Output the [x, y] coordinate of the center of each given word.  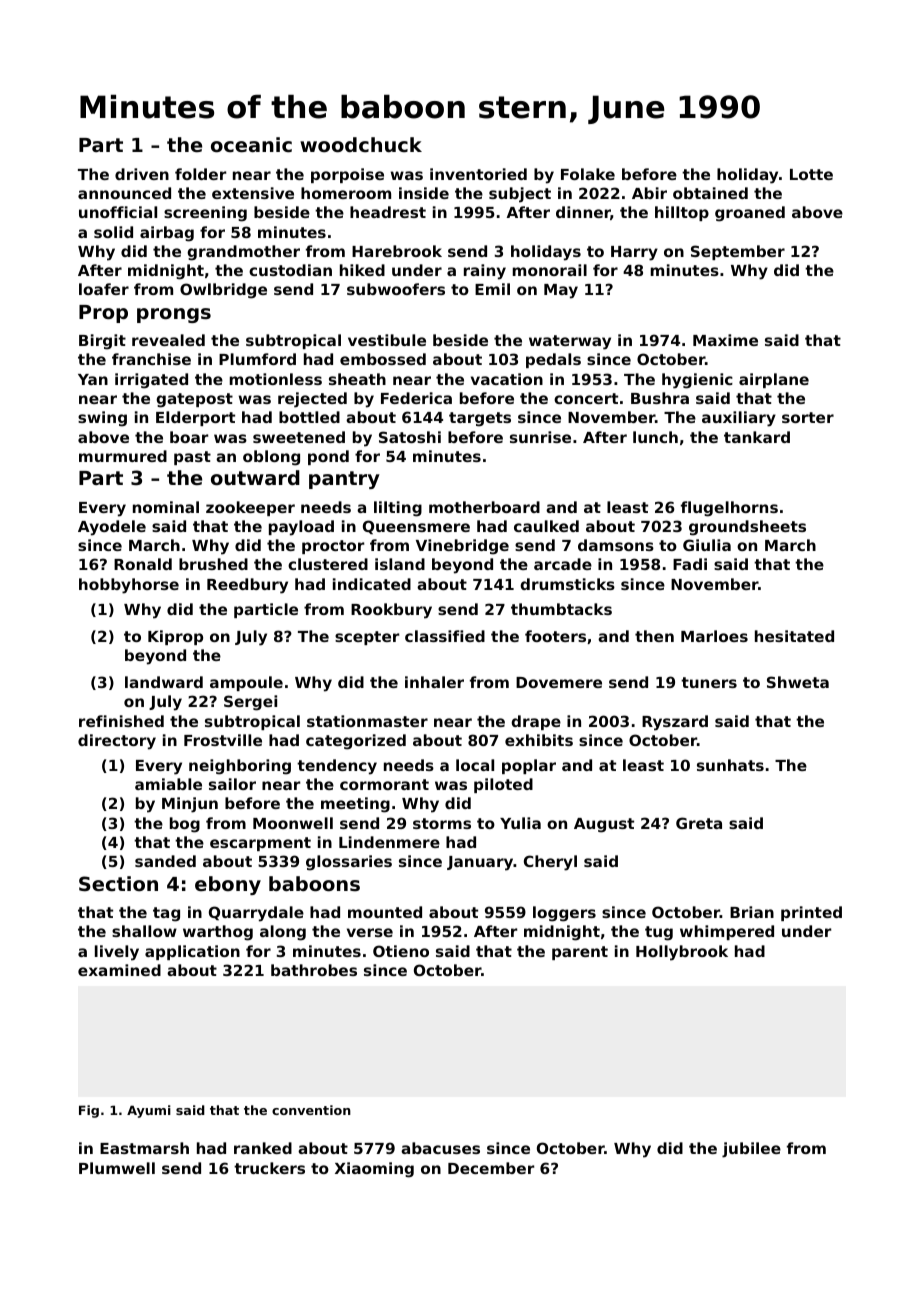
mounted [385, 912]
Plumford [257, 359]
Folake [588, 174]
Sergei [250, 703]
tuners [709, 682]
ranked [263, 1148]
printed [811, 913]
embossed [383, 359]
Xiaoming [374, 1170]
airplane [774, 380]
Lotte [811, 174]
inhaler [434, 682]
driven [142, 174]
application [192, 952]
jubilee [751, 1150]
